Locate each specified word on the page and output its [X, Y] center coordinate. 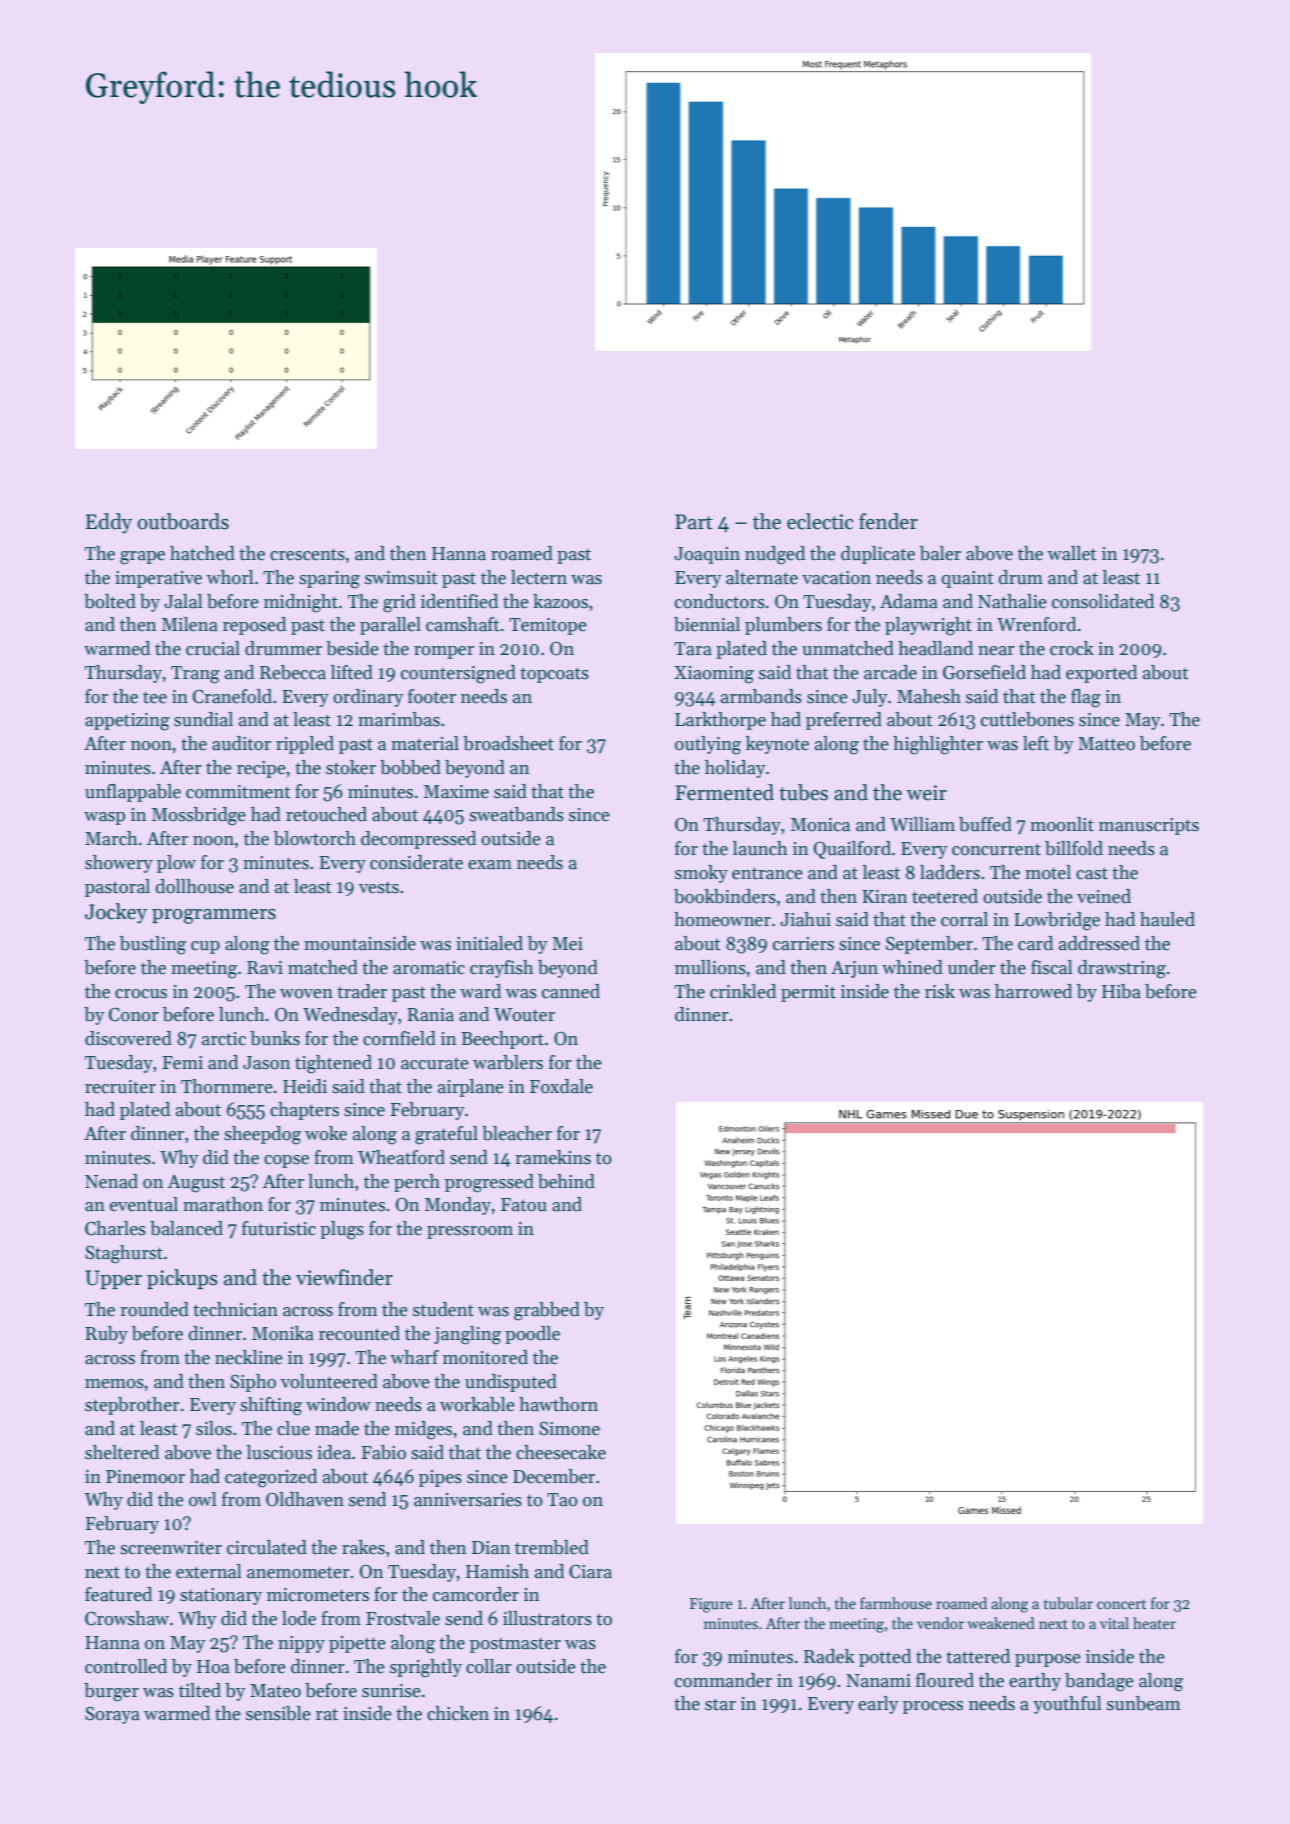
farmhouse [896, 1603]
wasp [104, 818]
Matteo [1106, 744]
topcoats [554, 675]
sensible [278, 1713]
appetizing [127, 722]
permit [808, 993]
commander [723, 1680]
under [972, 967]
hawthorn [558, 1404]
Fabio [383, 1452]
